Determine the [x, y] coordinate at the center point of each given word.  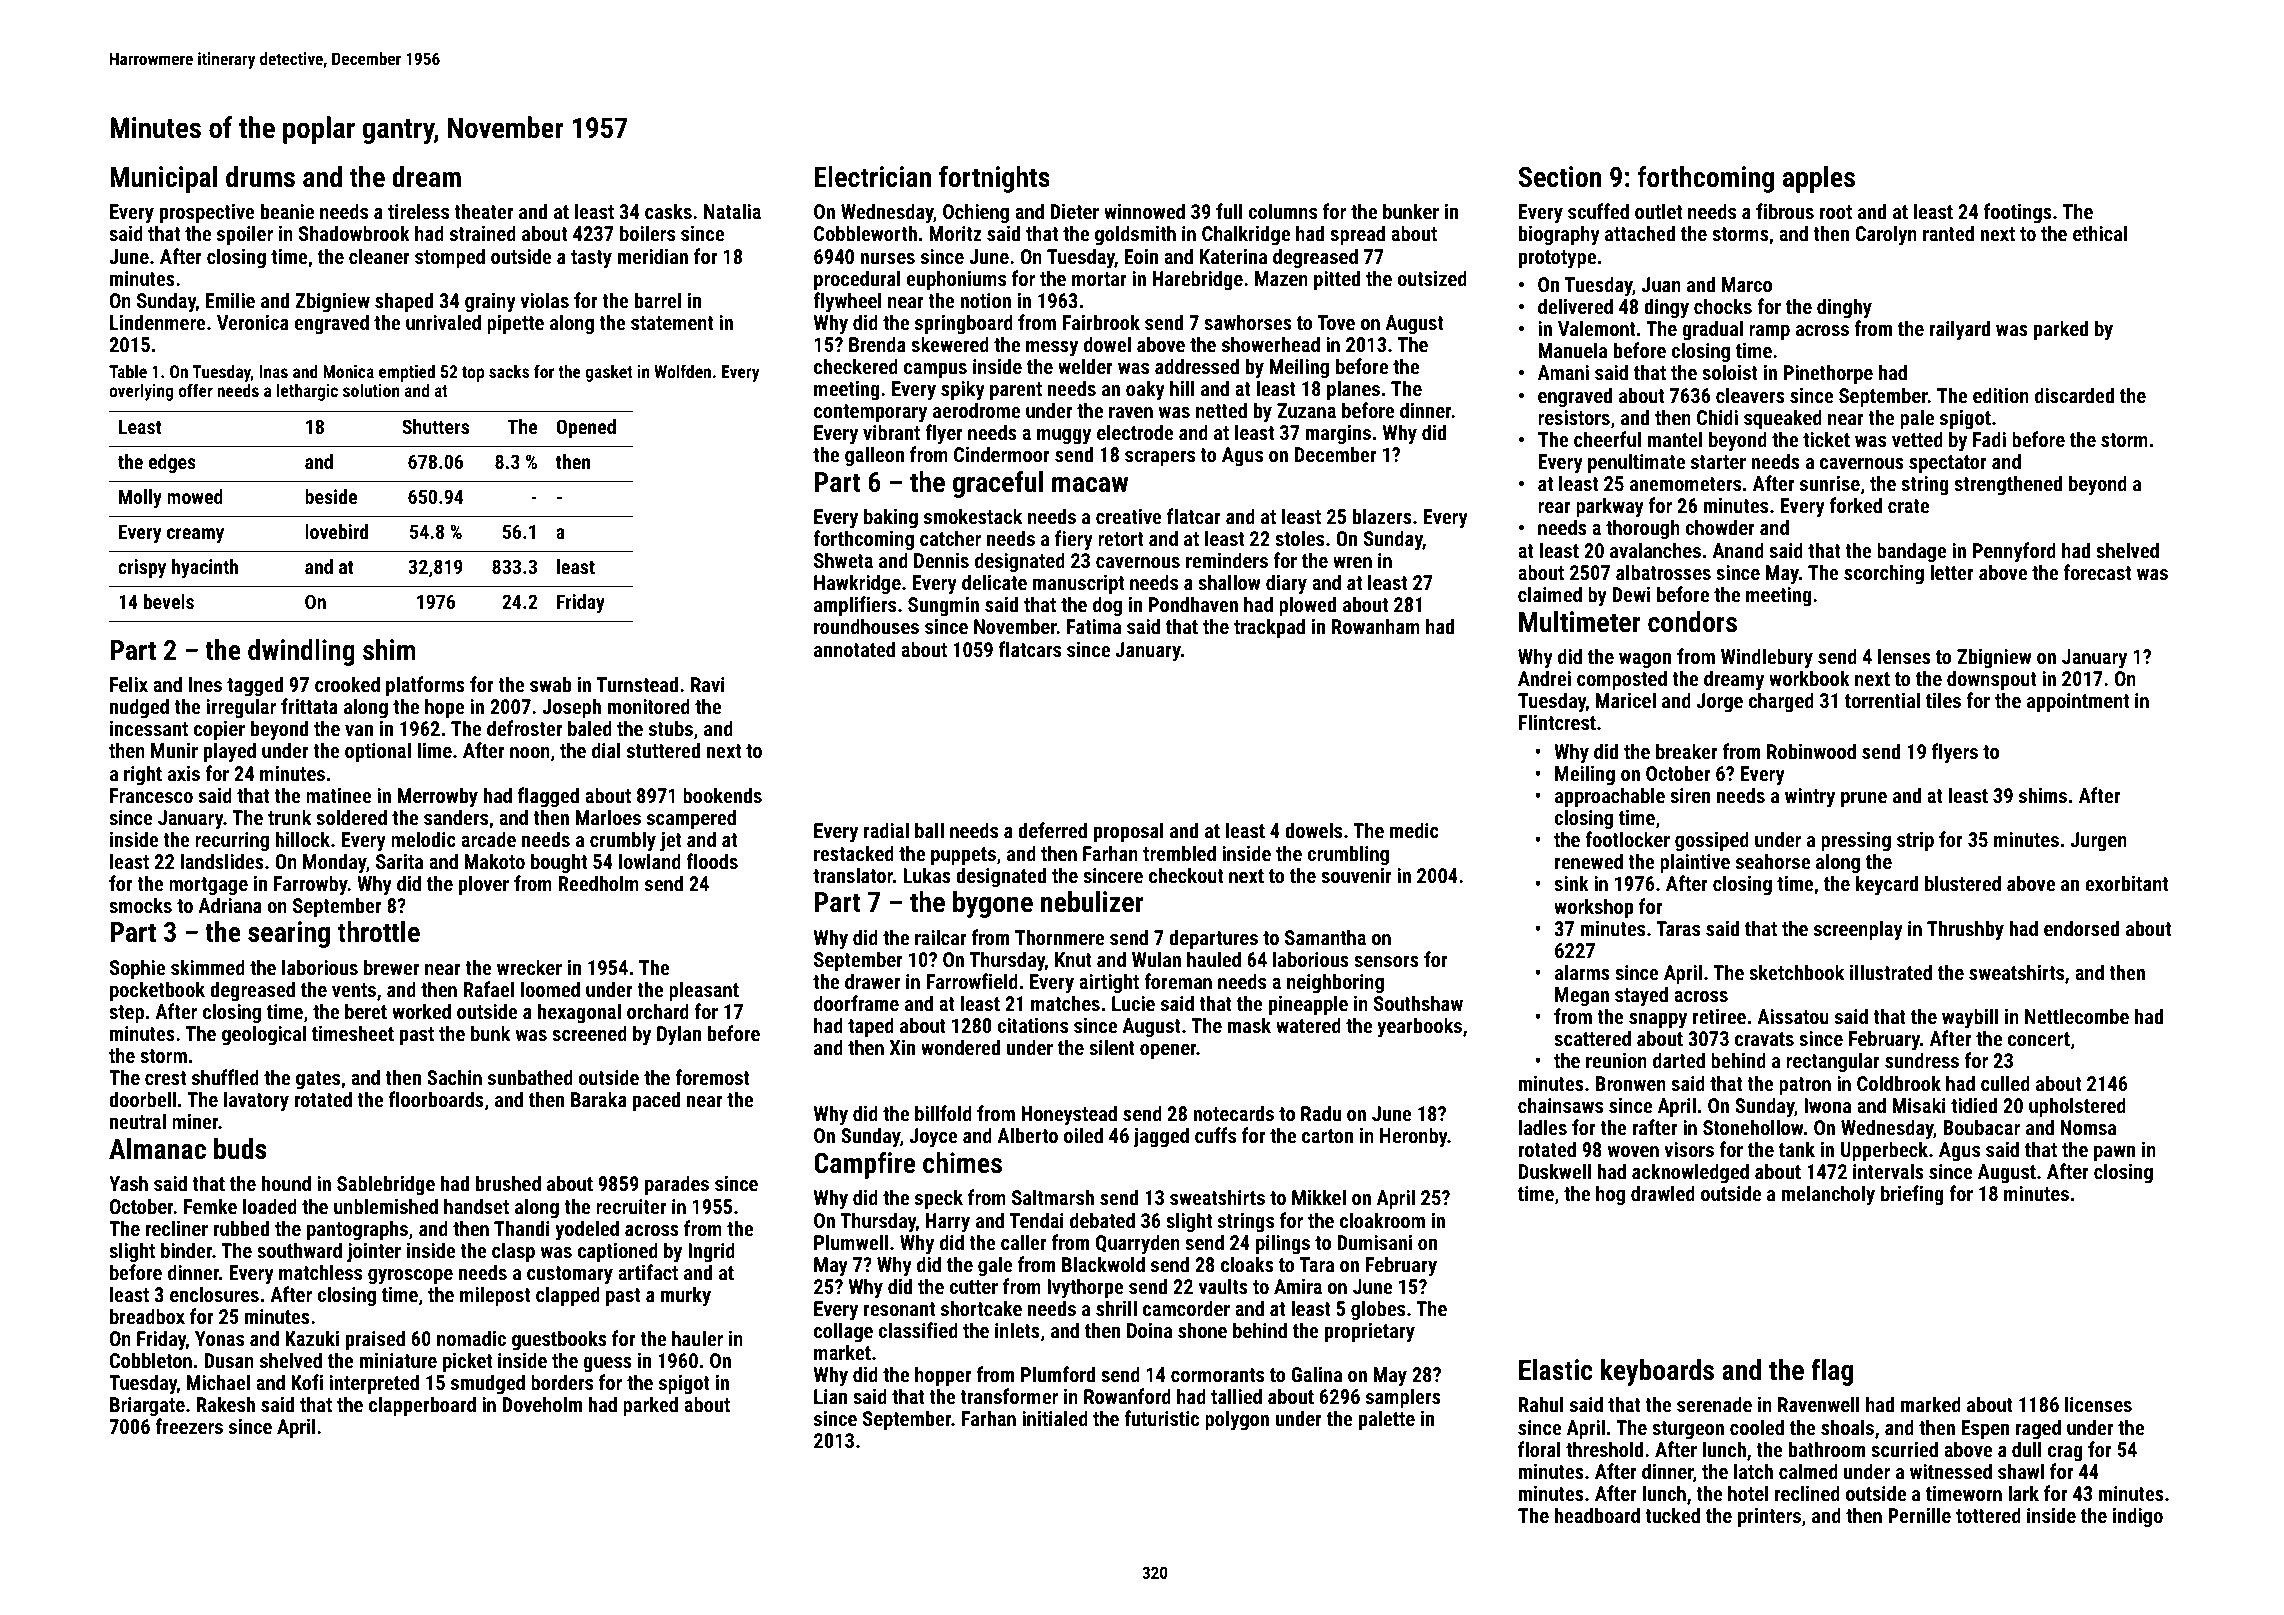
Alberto [1027, 1135]
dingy [1666, 308]
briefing [1912, 1195]
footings [2018, 213]
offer [196, 390]
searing [289, 934]
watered [1308, 1025]
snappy [1658, 1021]
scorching [1884, 574]
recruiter [631, 1206]
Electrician [873, 177]
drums [260, 177]
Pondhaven [1193, 604]
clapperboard [422, 1406]
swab [551, 684]
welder [1085, 366]
